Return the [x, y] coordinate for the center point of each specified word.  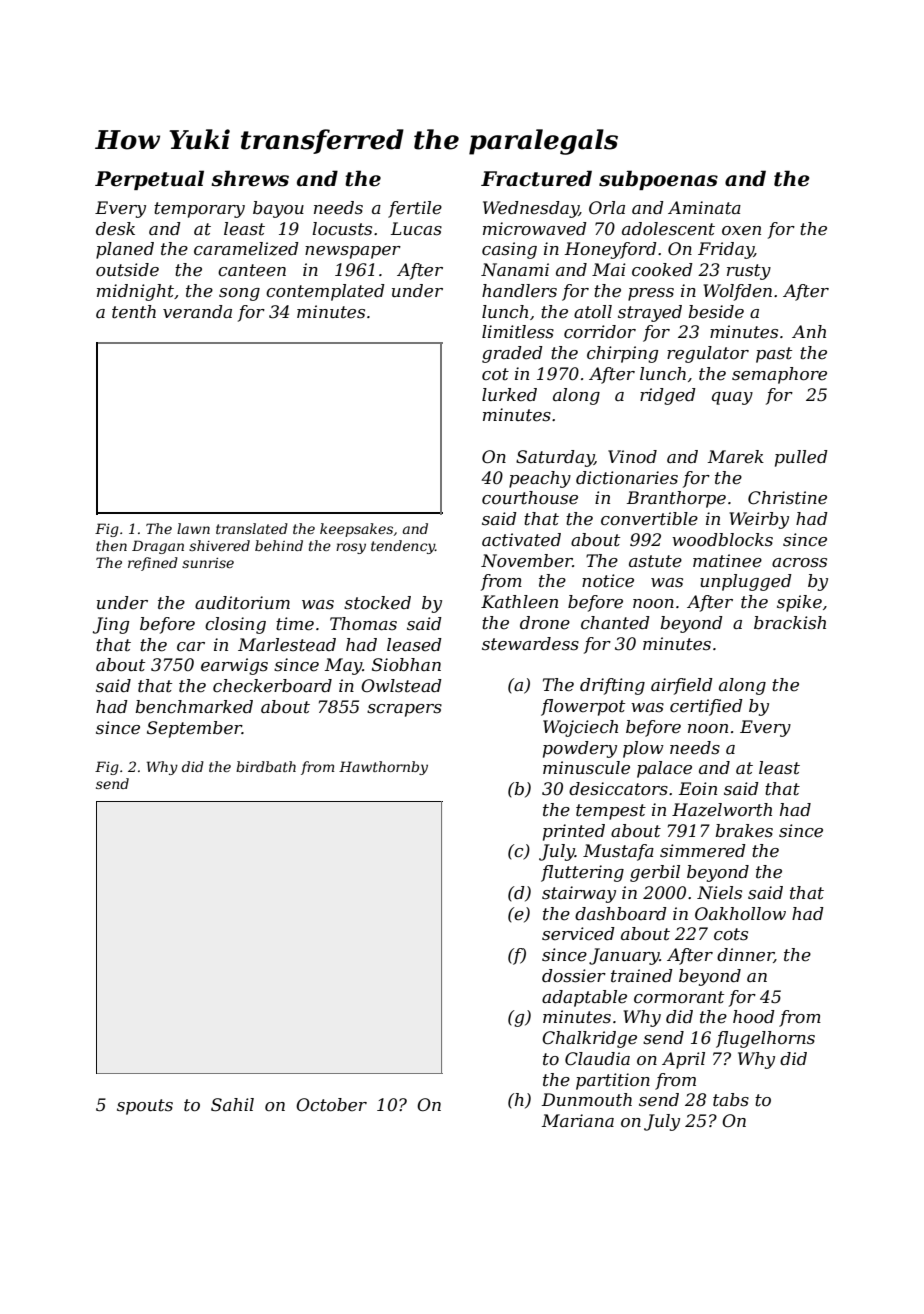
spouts [145, 1107]
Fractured [536, 178]
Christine [787, 498]
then [111, 545]
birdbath [266, 766]
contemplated [325, 292]
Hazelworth [722, 810]
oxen [741, 231]
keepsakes [356, 530]
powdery [580, 749]
